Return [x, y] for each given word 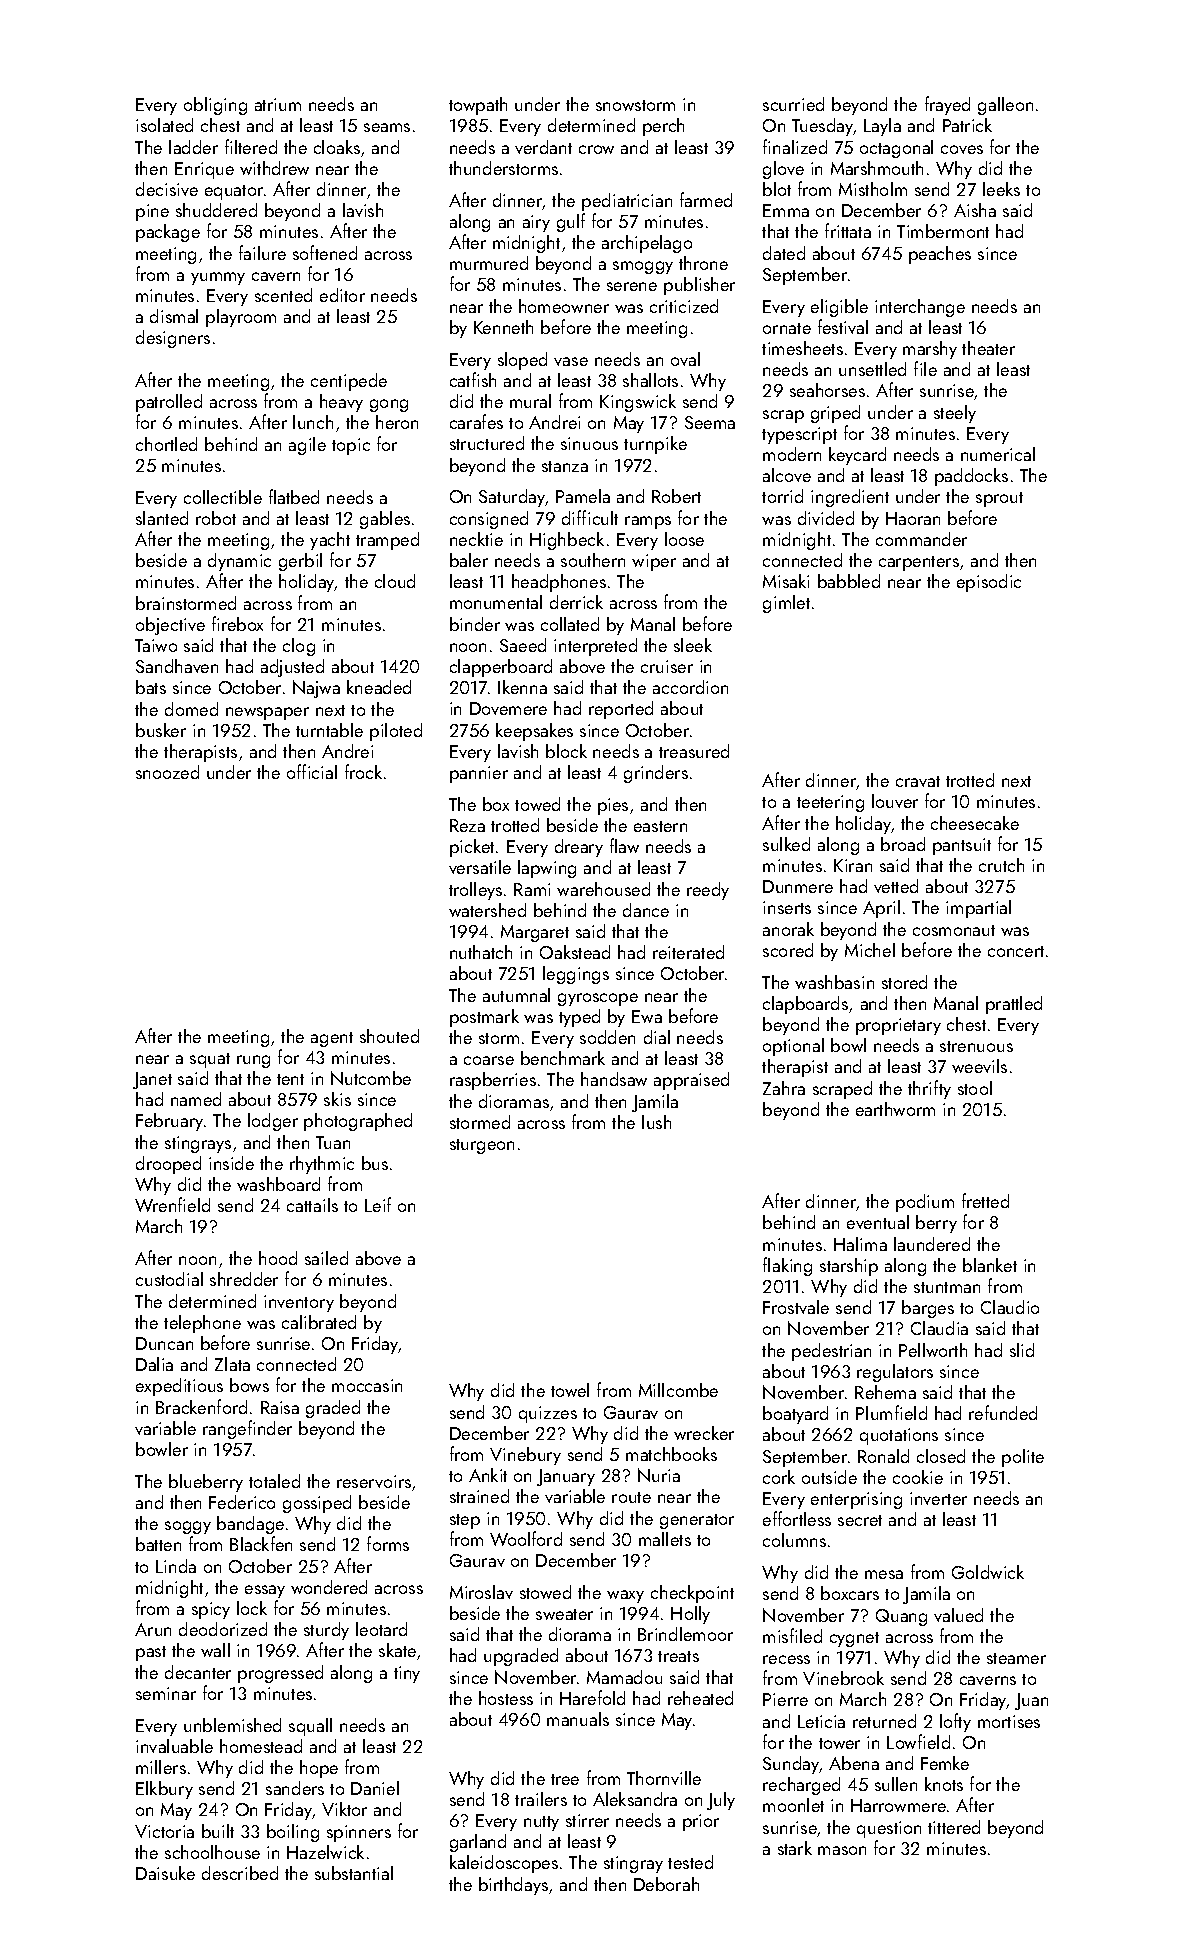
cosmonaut [954, 930]
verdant [543, 147]
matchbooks [671, 1454]
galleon [1005, 106]
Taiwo [156, 645]
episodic [989, 583]
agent [332, 1039]
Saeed [523, 645]
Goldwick [988, 1572]
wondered [329, 1587]
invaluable [174, 1746]
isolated [164, 125]
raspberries [493, 1081]
